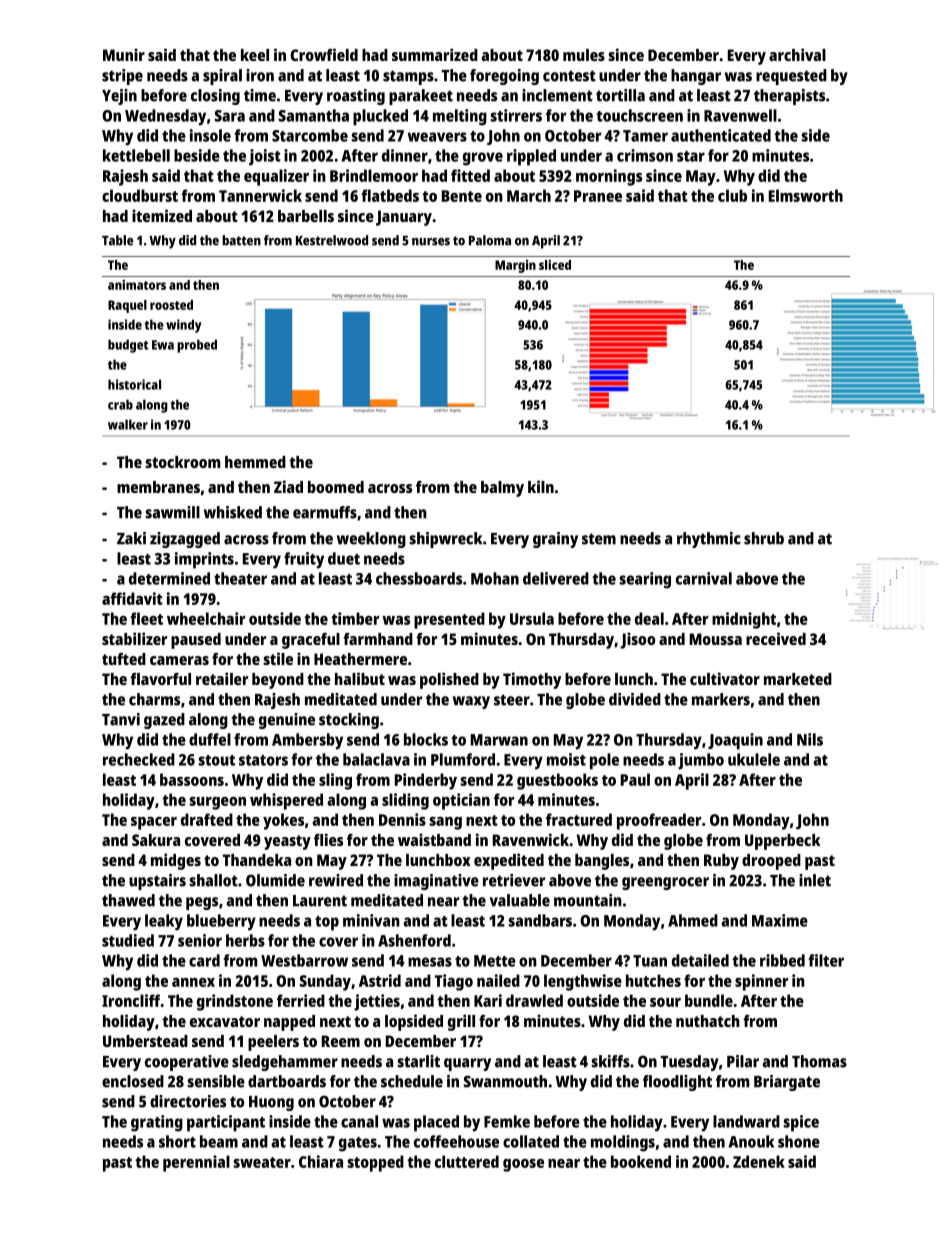  What do you see at coordinates (119, 97) in the image?
I see `Yejin` at bounding box center [119, 97].
